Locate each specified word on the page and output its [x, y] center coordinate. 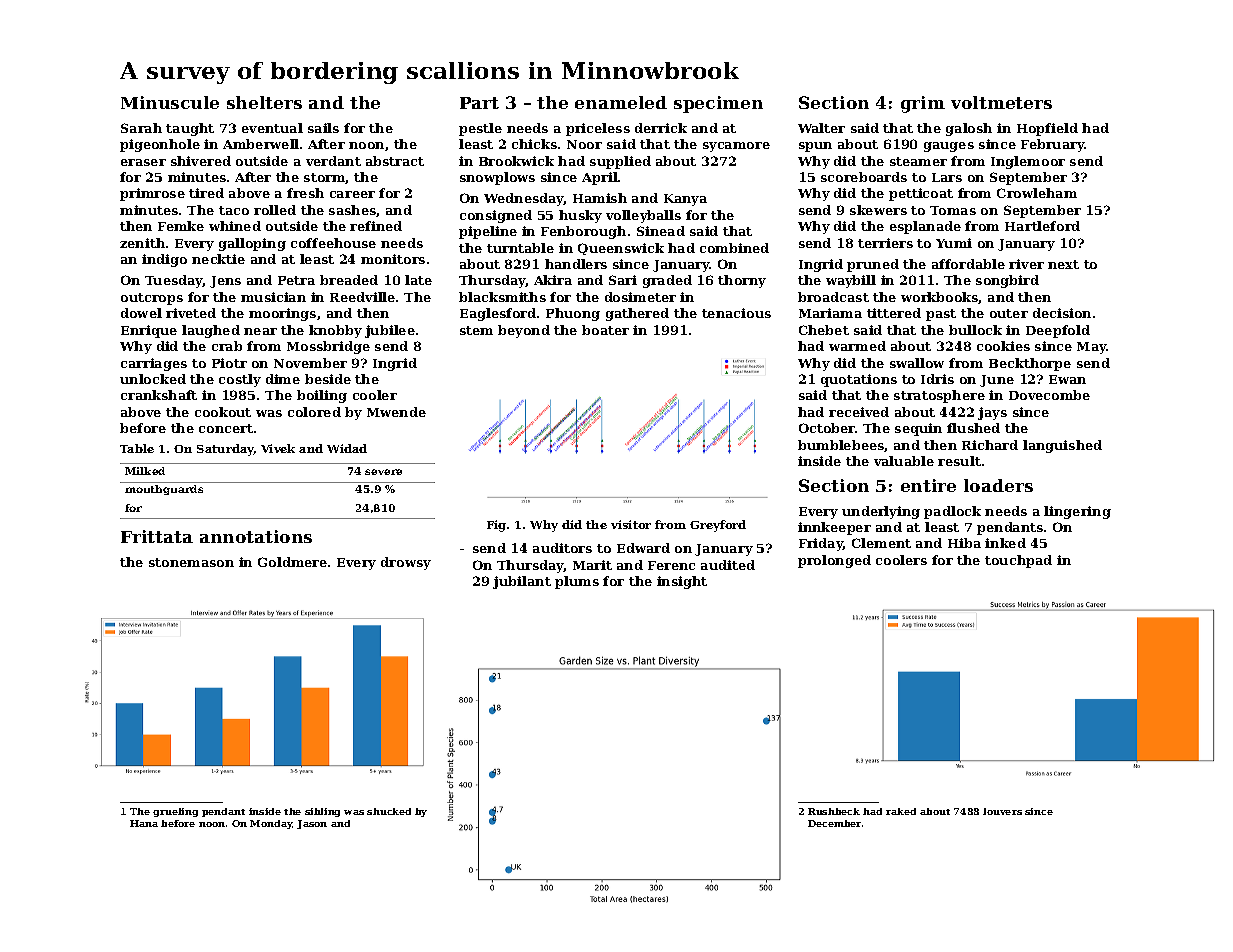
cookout [223, 412]
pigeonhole [160, 145]
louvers [1002, 811]
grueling [175, 812]
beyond [524, 331]
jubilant [522, 582]
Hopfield [1047, 129]
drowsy [406, 563]
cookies [1003, 346]
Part [479, 103]
